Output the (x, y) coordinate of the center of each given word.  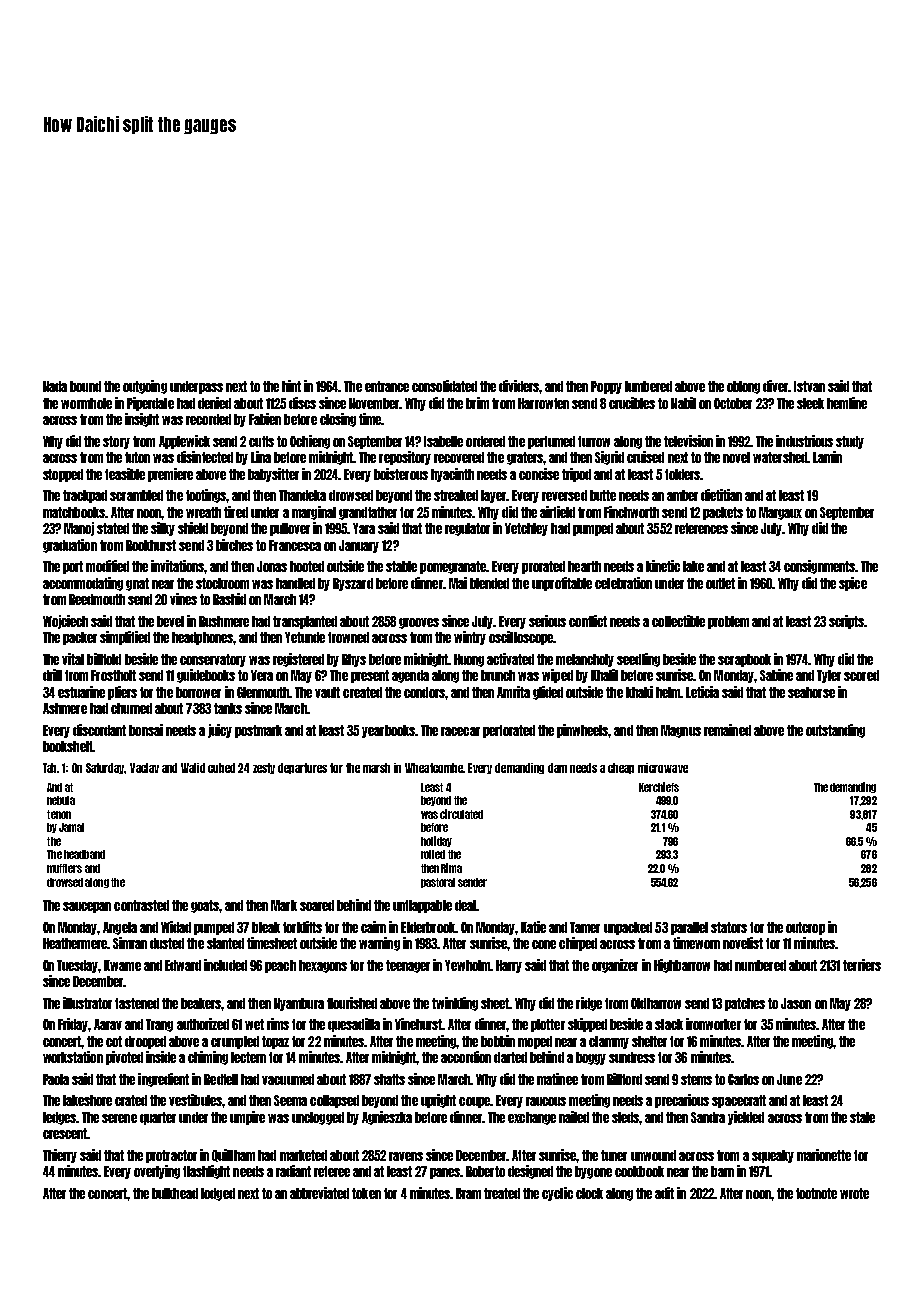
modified (107, 566)
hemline (847, 403)
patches (745, 1004)
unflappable (422, 906)
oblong (743, 387)
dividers (519, 386)
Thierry (60, 1156)
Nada (55, 386)
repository (405, 458)
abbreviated (319, 1193)
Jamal (71, 827)
